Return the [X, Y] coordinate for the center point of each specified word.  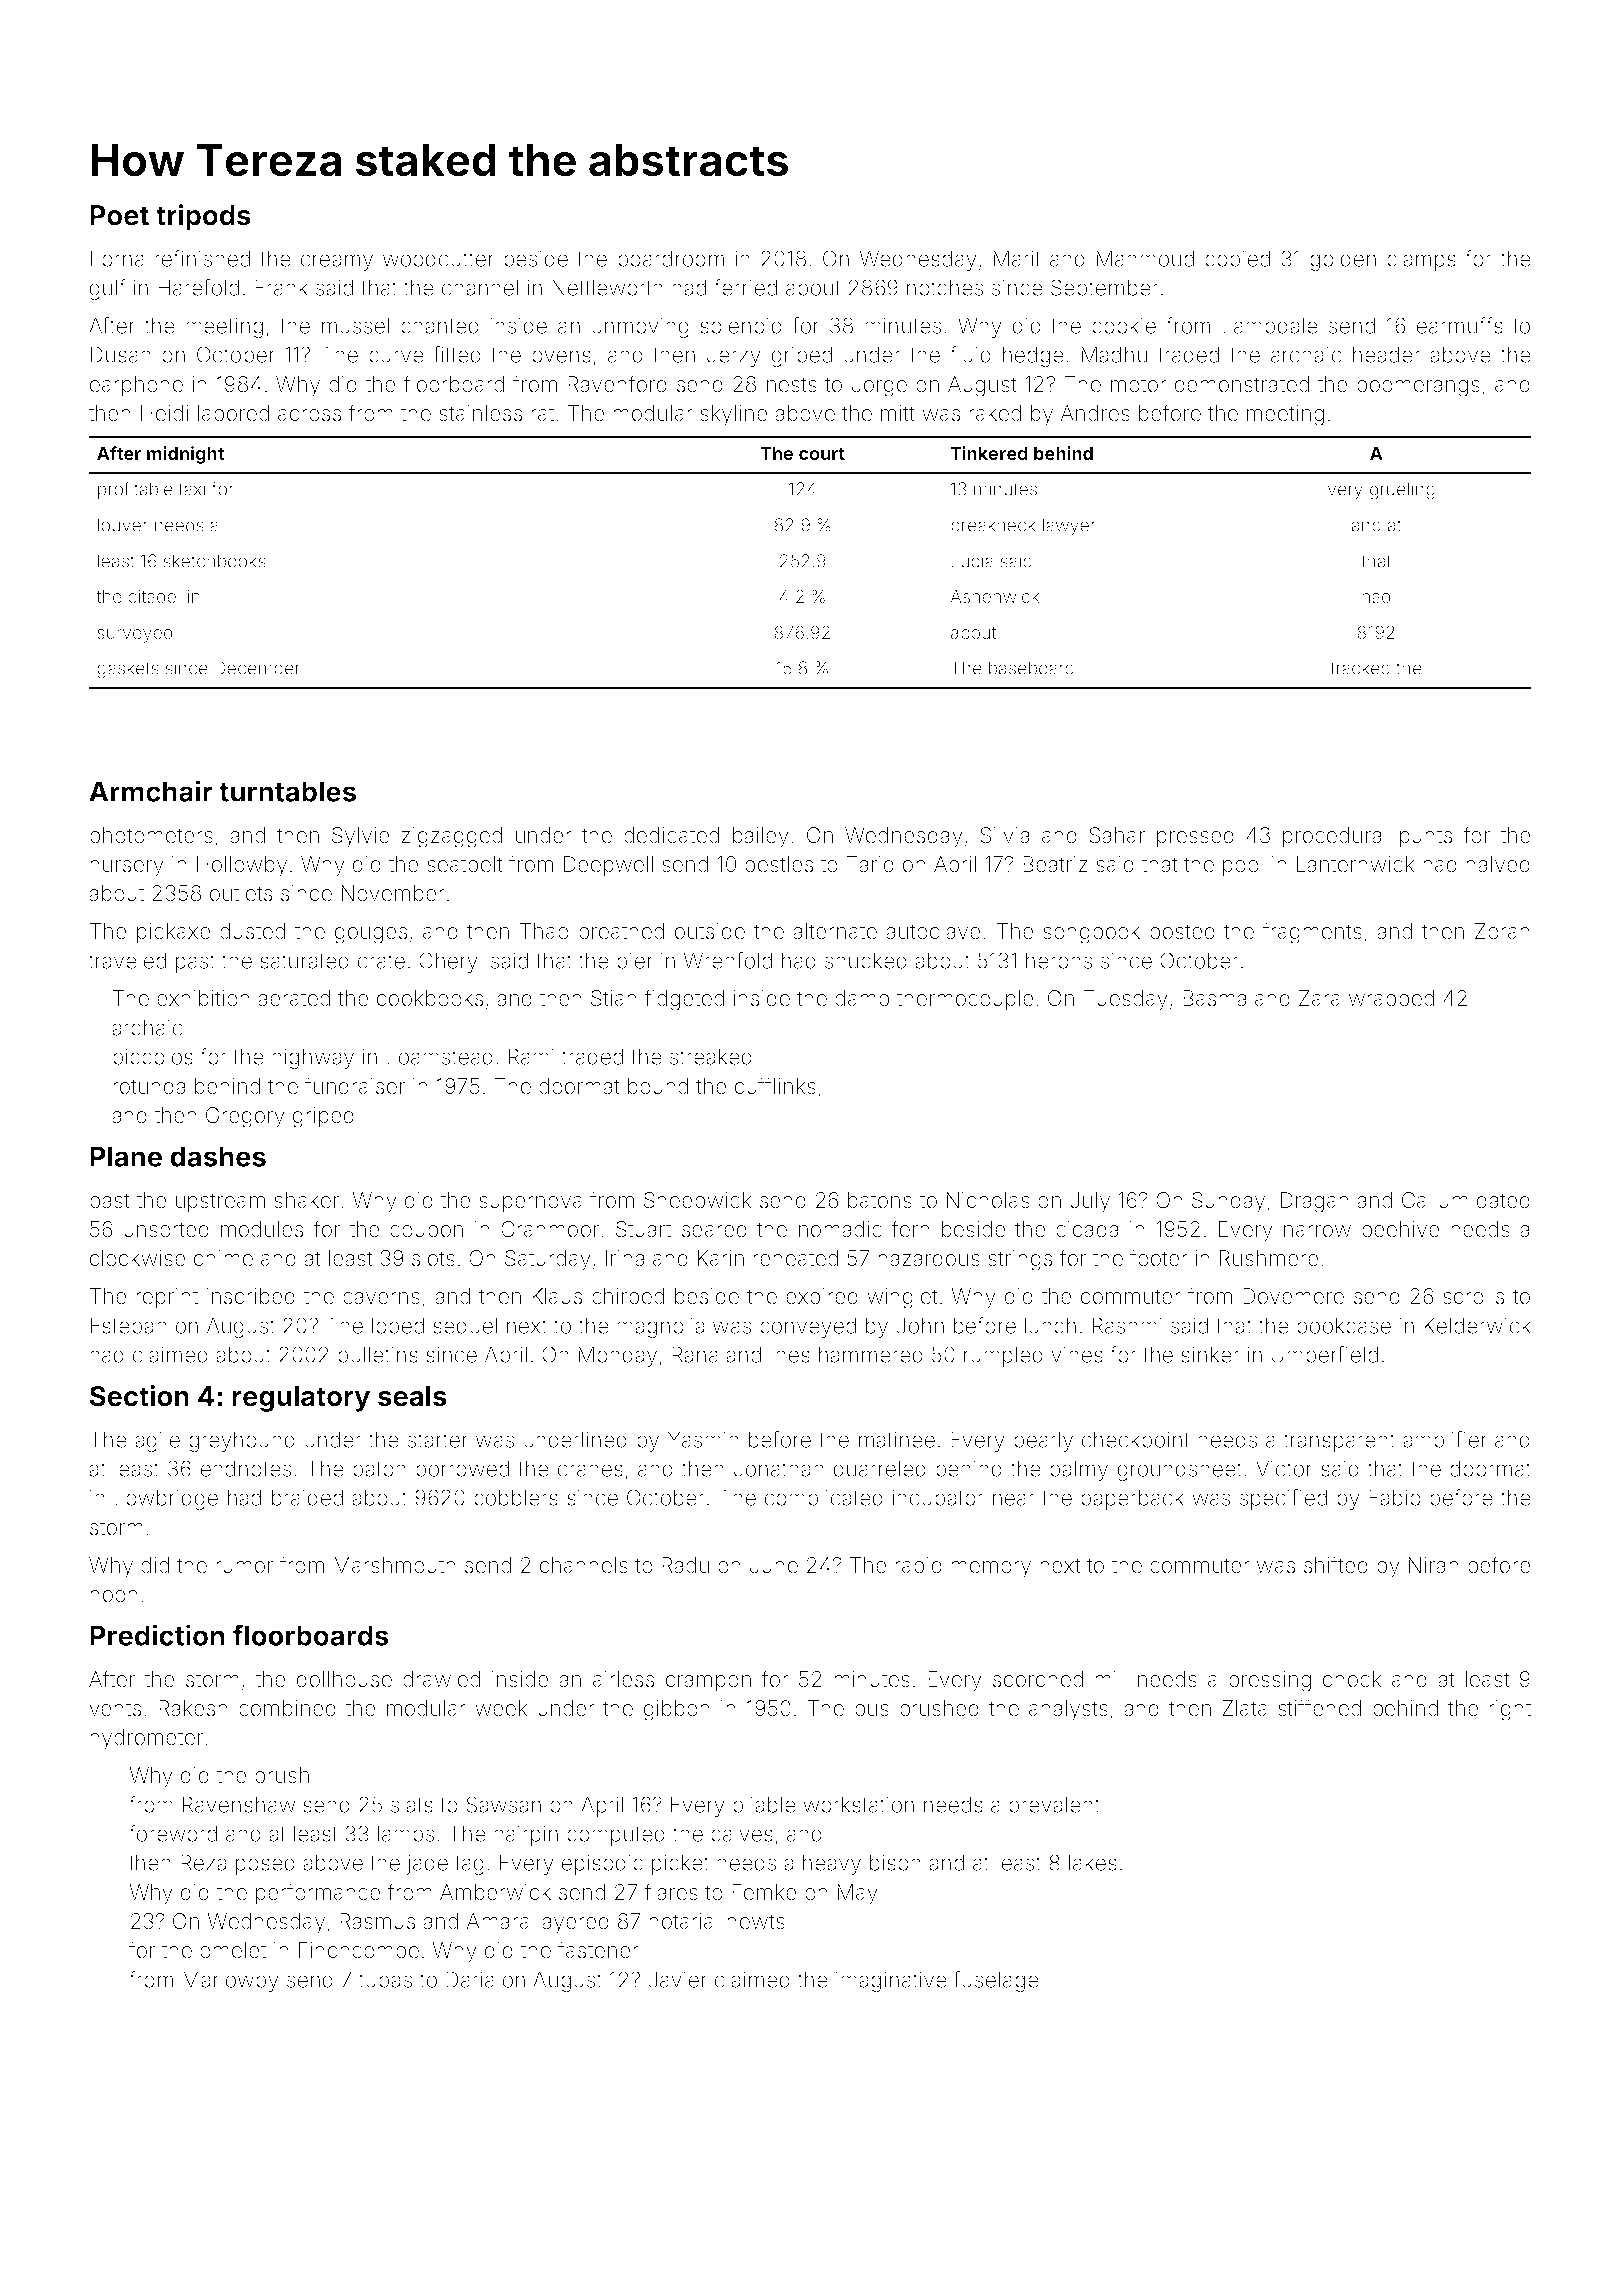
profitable [135, 490]
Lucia [972, 561]
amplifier [1445, 1441]
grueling [1402, 491]
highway [313, 1058]
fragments [1312, 933]
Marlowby [231, 1981]
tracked [1360, 668]
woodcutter [438, 258]
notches [945, 287]
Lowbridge [166, 1499]
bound [658, 1086]
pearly [1043, 1441]
